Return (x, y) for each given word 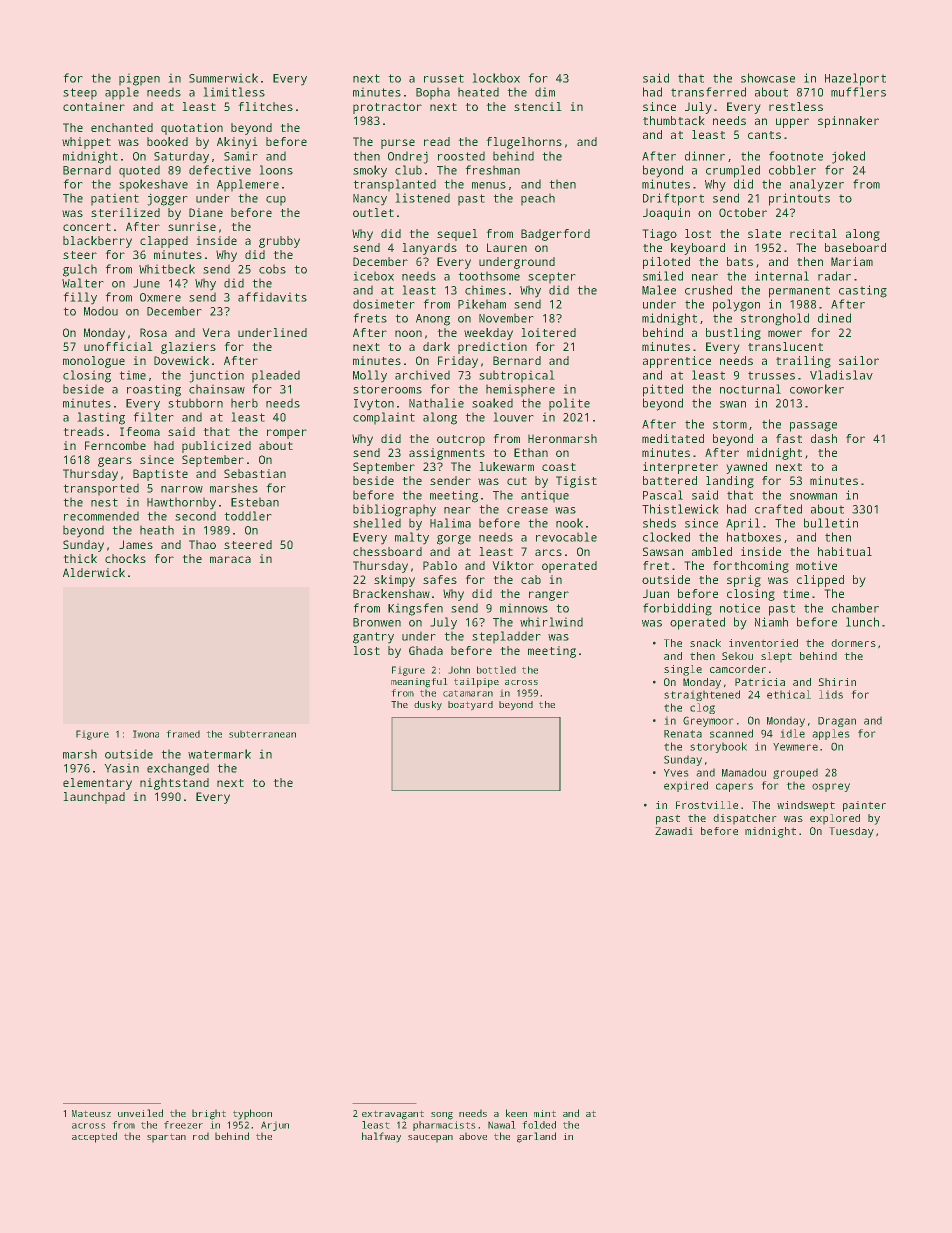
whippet (86, 143)
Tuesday (851, 832)
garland (536, 1137)
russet (444, 78)
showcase (768, 78)
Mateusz (91, 1113)
